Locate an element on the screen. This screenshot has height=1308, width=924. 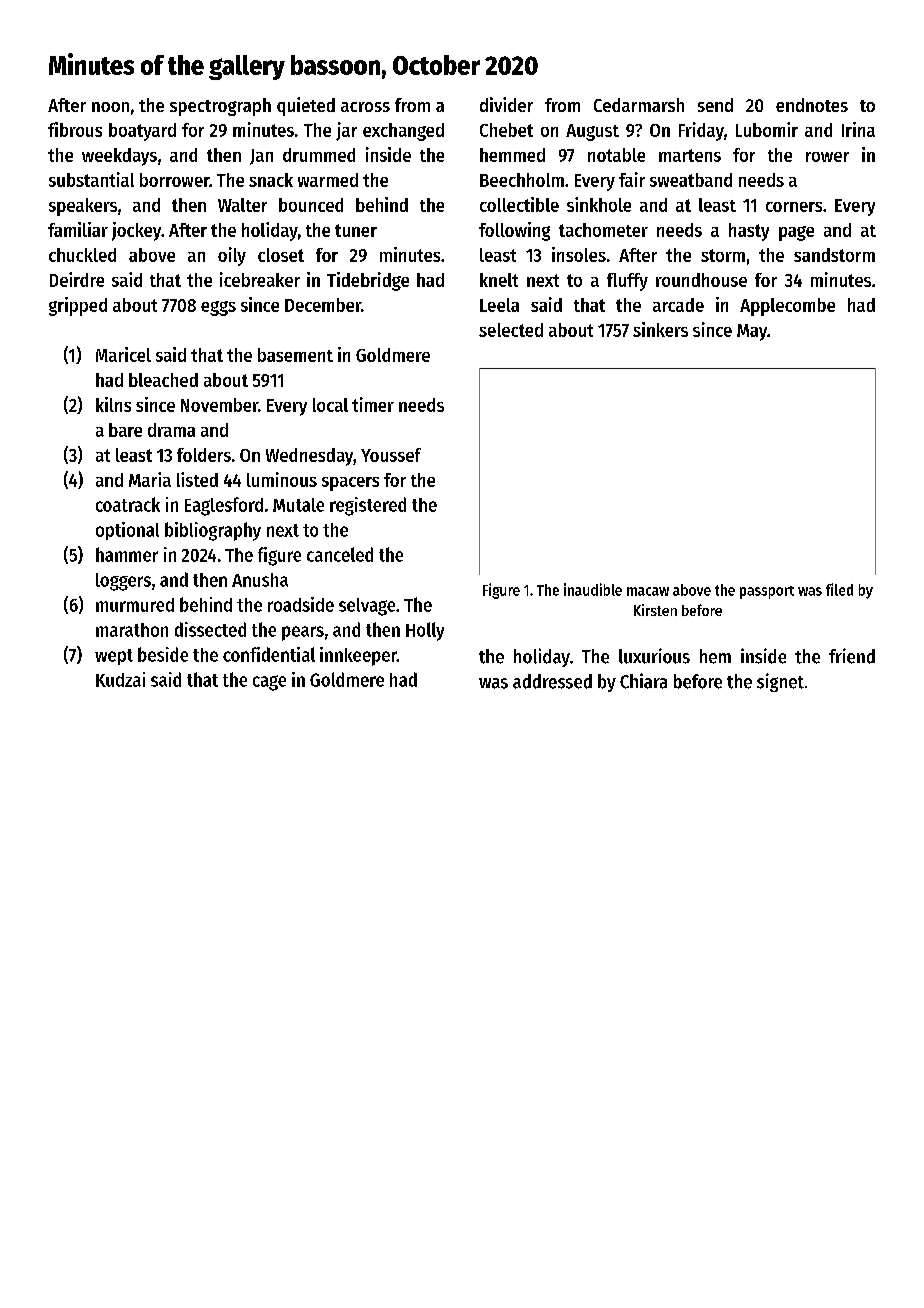
closet is located at coordinates (281, 255).
